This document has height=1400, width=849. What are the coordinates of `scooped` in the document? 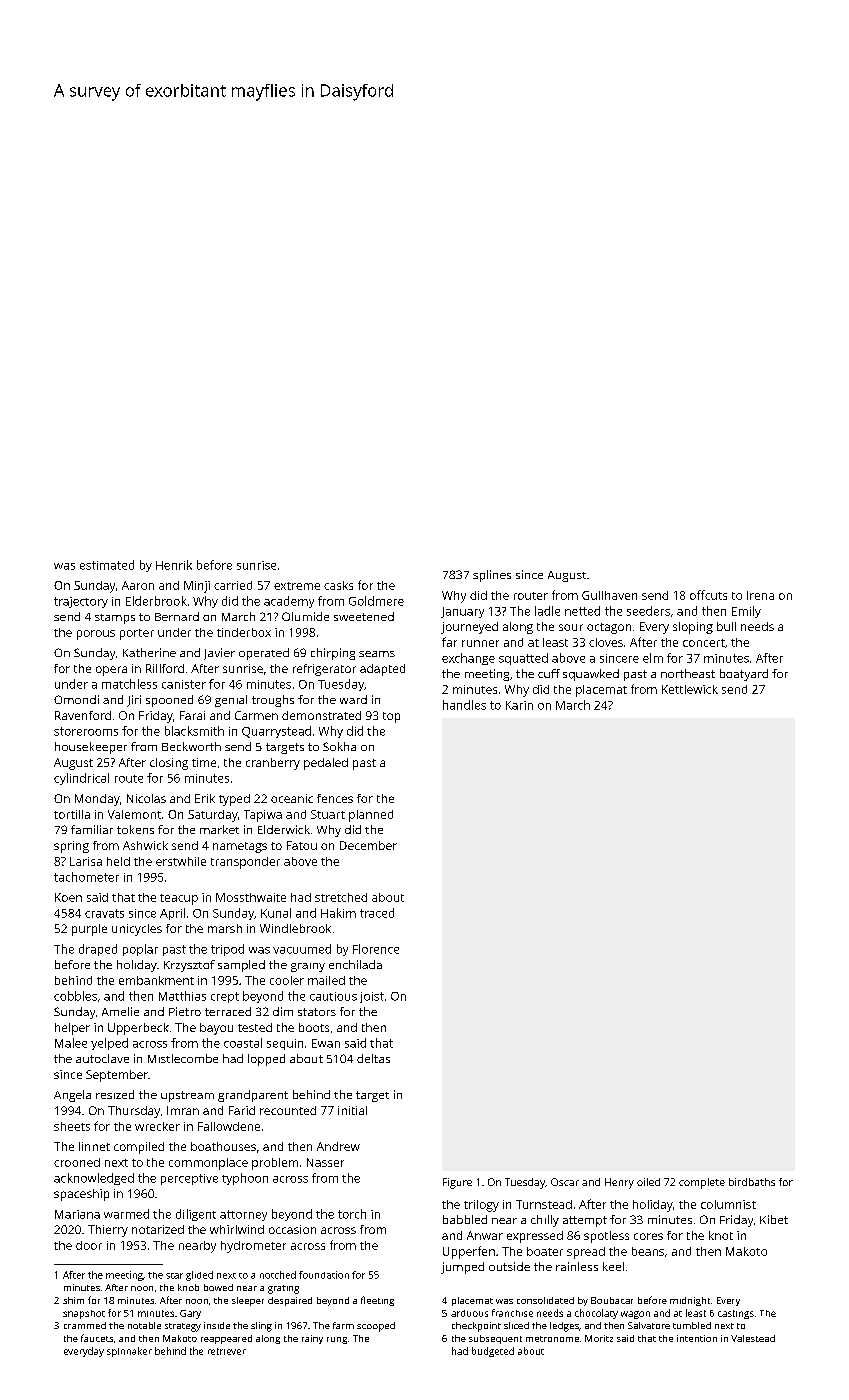 It's located at (376, 1327).
